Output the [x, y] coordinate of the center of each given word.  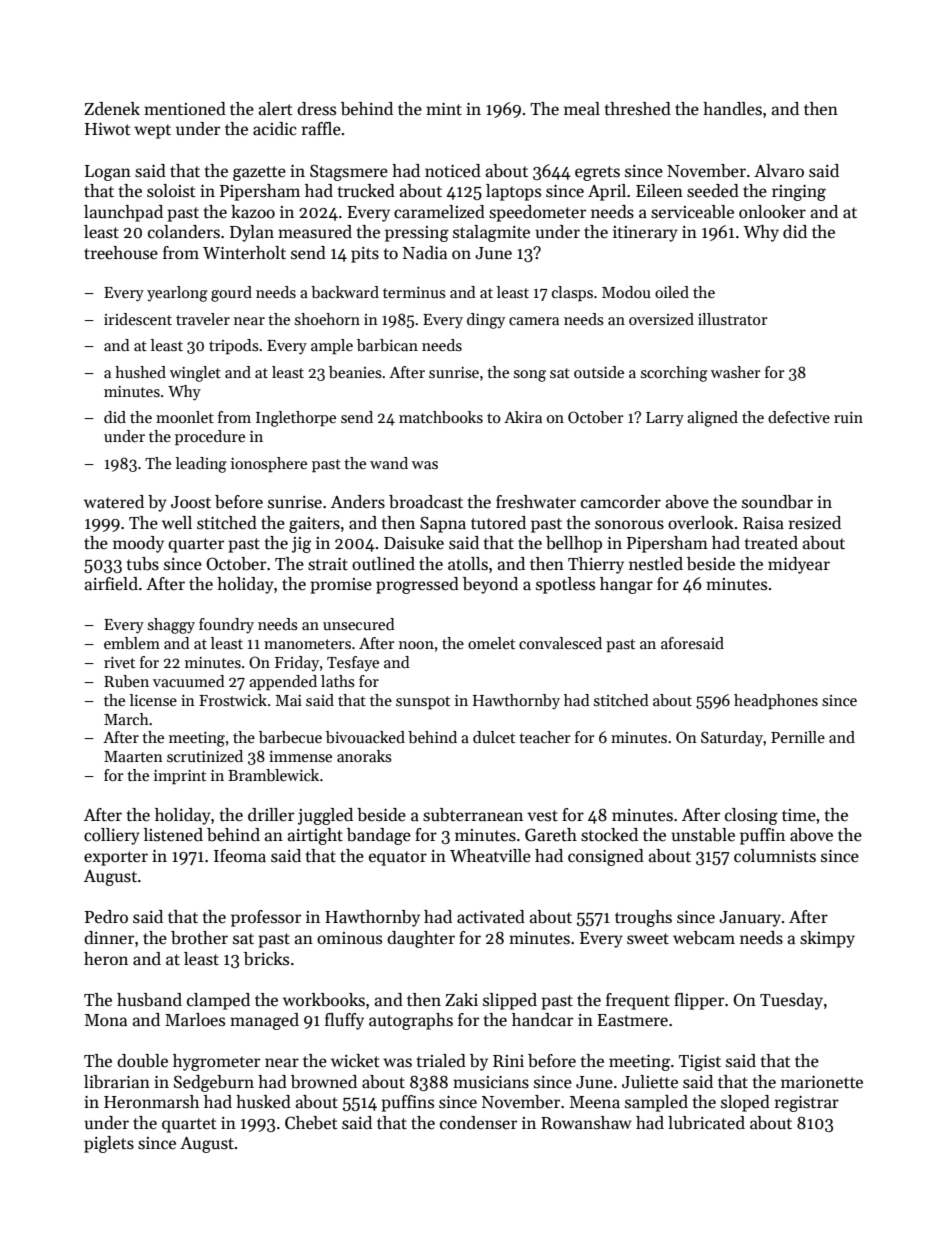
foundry [226, 626]
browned [324, 1082]
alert [275, 109]
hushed [140, 372]
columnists [775, 856]
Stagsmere [349, 172]
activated [491, 917]
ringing [799, 193]
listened [173, 835]
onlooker [772, 212]
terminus [414, 293]
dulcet [494, 737]
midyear [799, 565]
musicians [491, 1082]
